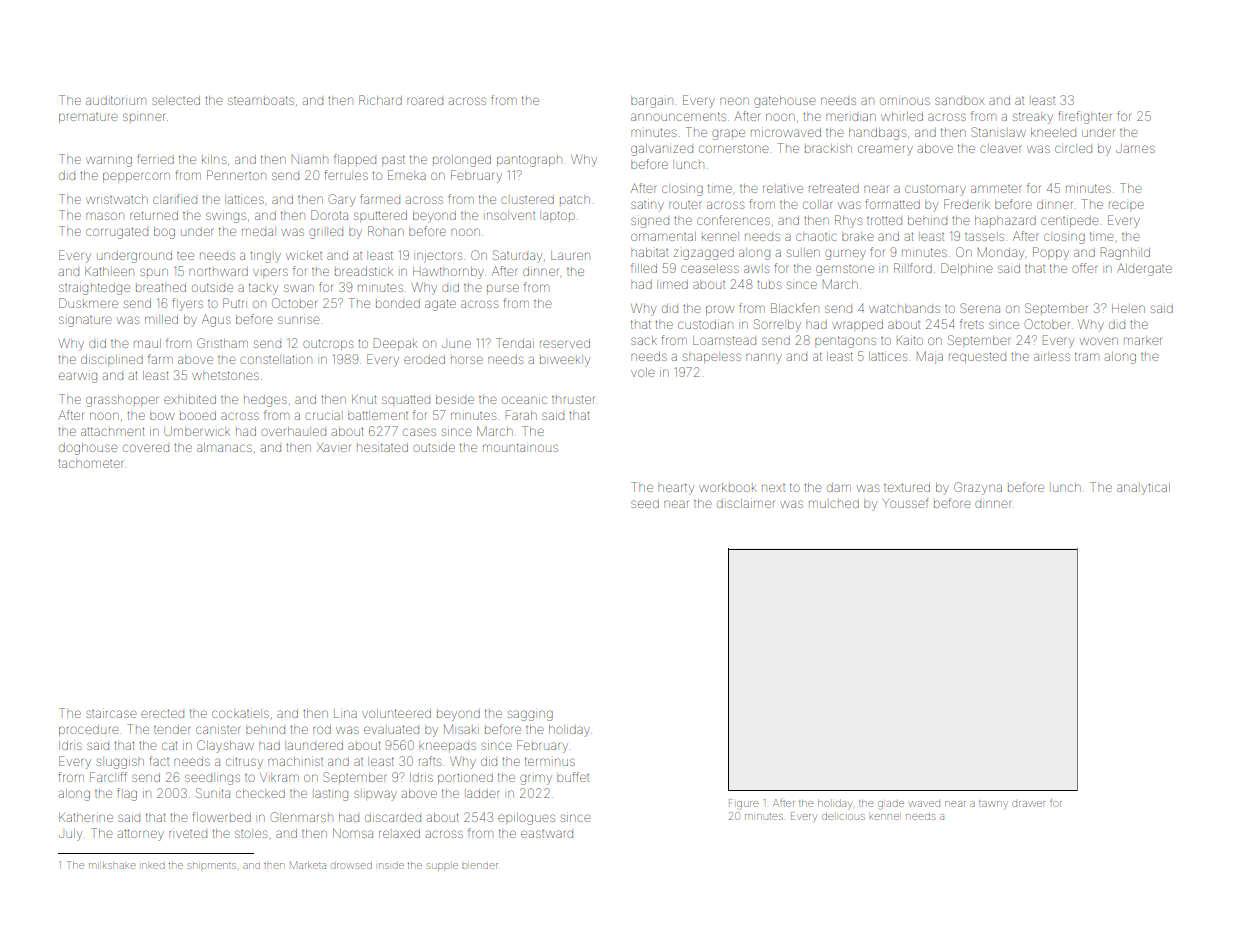 The image size is (1233, 952). Describe the element at coordinates (279, 777) in the screenshot. I see `Vikram` at that location.
